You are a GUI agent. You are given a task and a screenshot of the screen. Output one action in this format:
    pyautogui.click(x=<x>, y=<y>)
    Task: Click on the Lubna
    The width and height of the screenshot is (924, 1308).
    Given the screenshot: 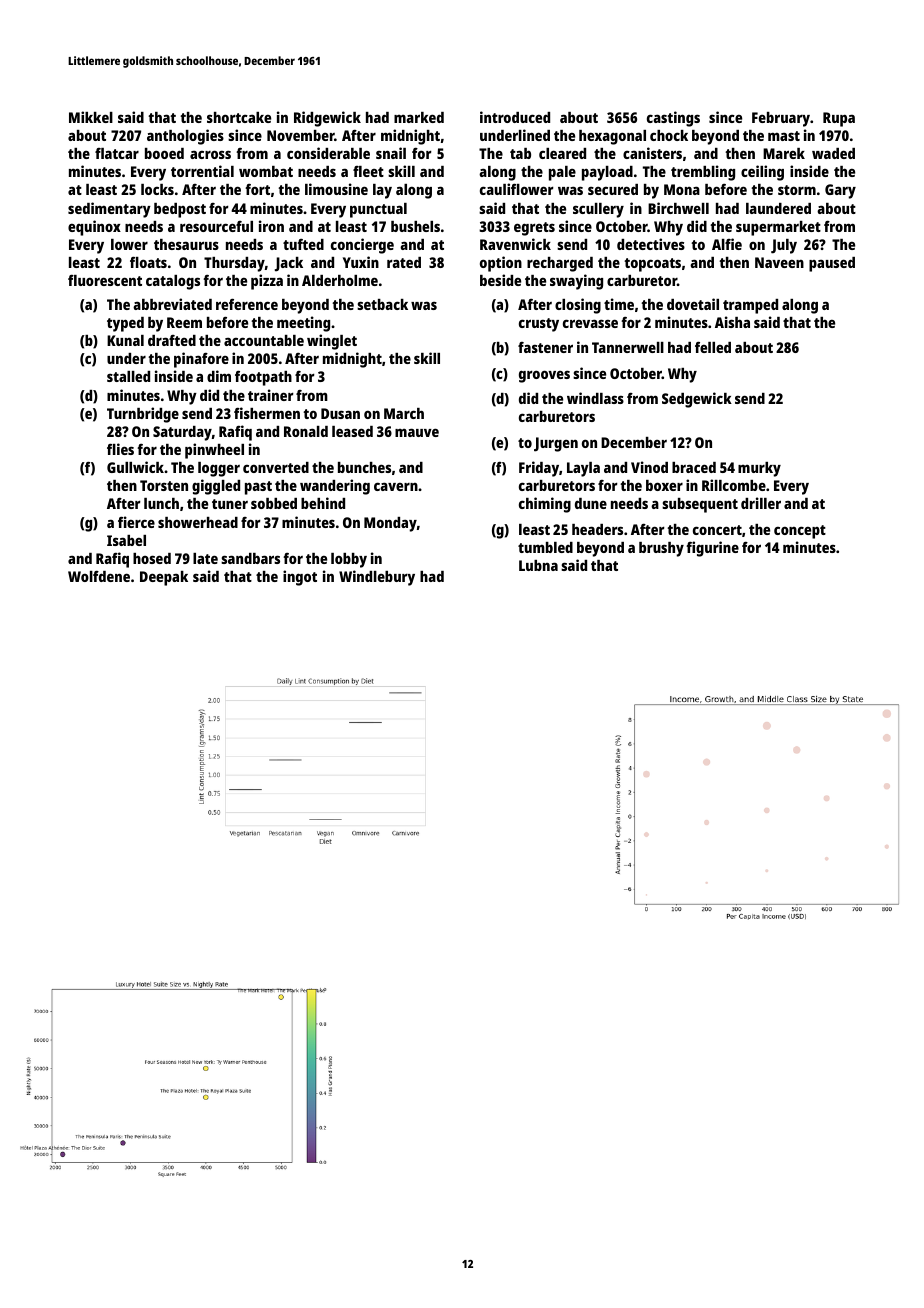 What is the action you would take?
    pyautogui.click(x=538, y=565)
